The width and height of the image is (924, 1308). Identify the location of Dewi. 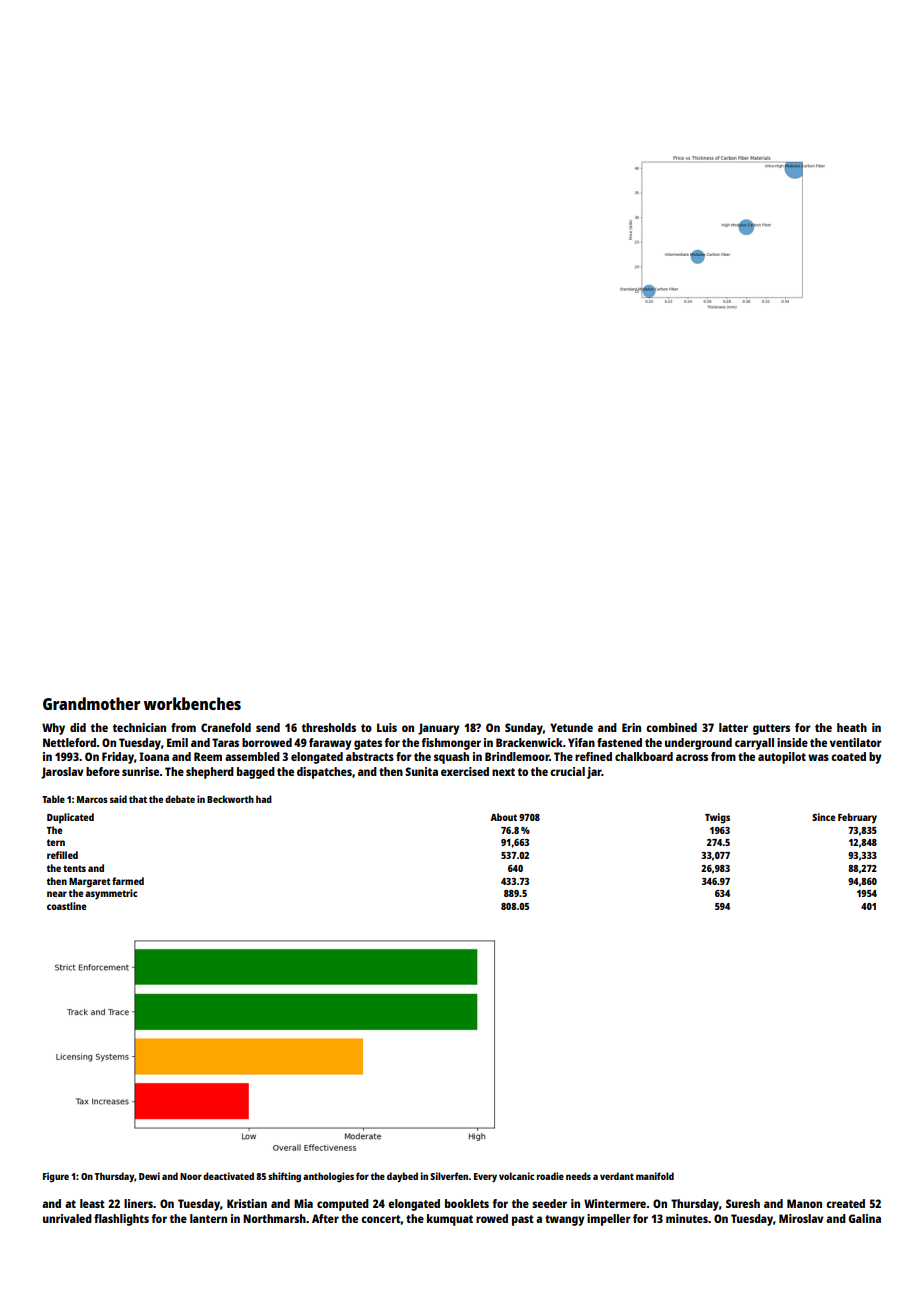
(149, 1176).
